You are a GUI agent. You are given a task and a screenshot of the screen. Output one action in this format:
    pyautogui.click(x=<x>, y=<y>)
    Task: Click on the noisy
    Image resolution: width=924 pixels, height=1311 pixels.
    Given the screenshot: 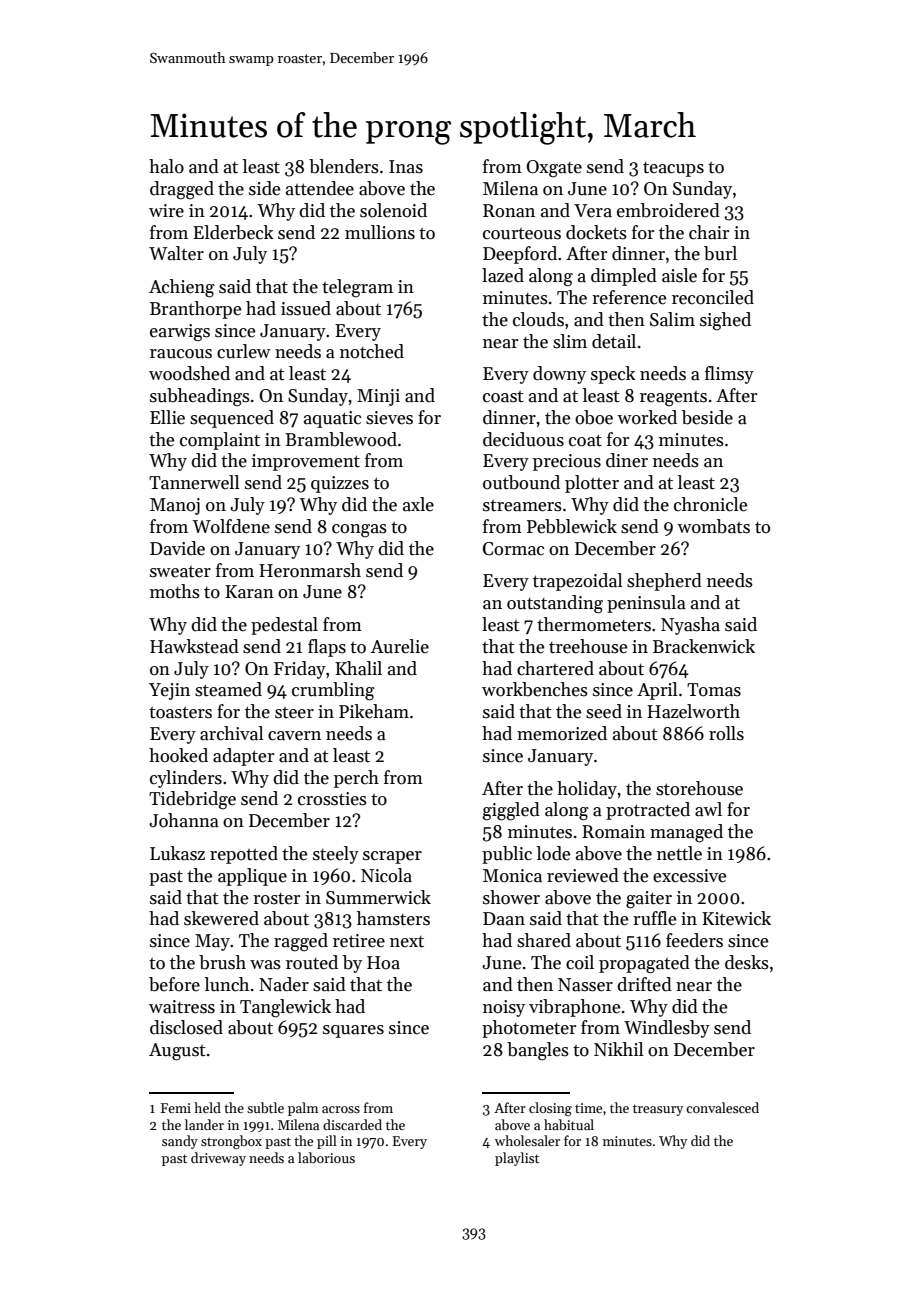 What is the action you would take?
    pyautogui.click(x=504, y=1008)
